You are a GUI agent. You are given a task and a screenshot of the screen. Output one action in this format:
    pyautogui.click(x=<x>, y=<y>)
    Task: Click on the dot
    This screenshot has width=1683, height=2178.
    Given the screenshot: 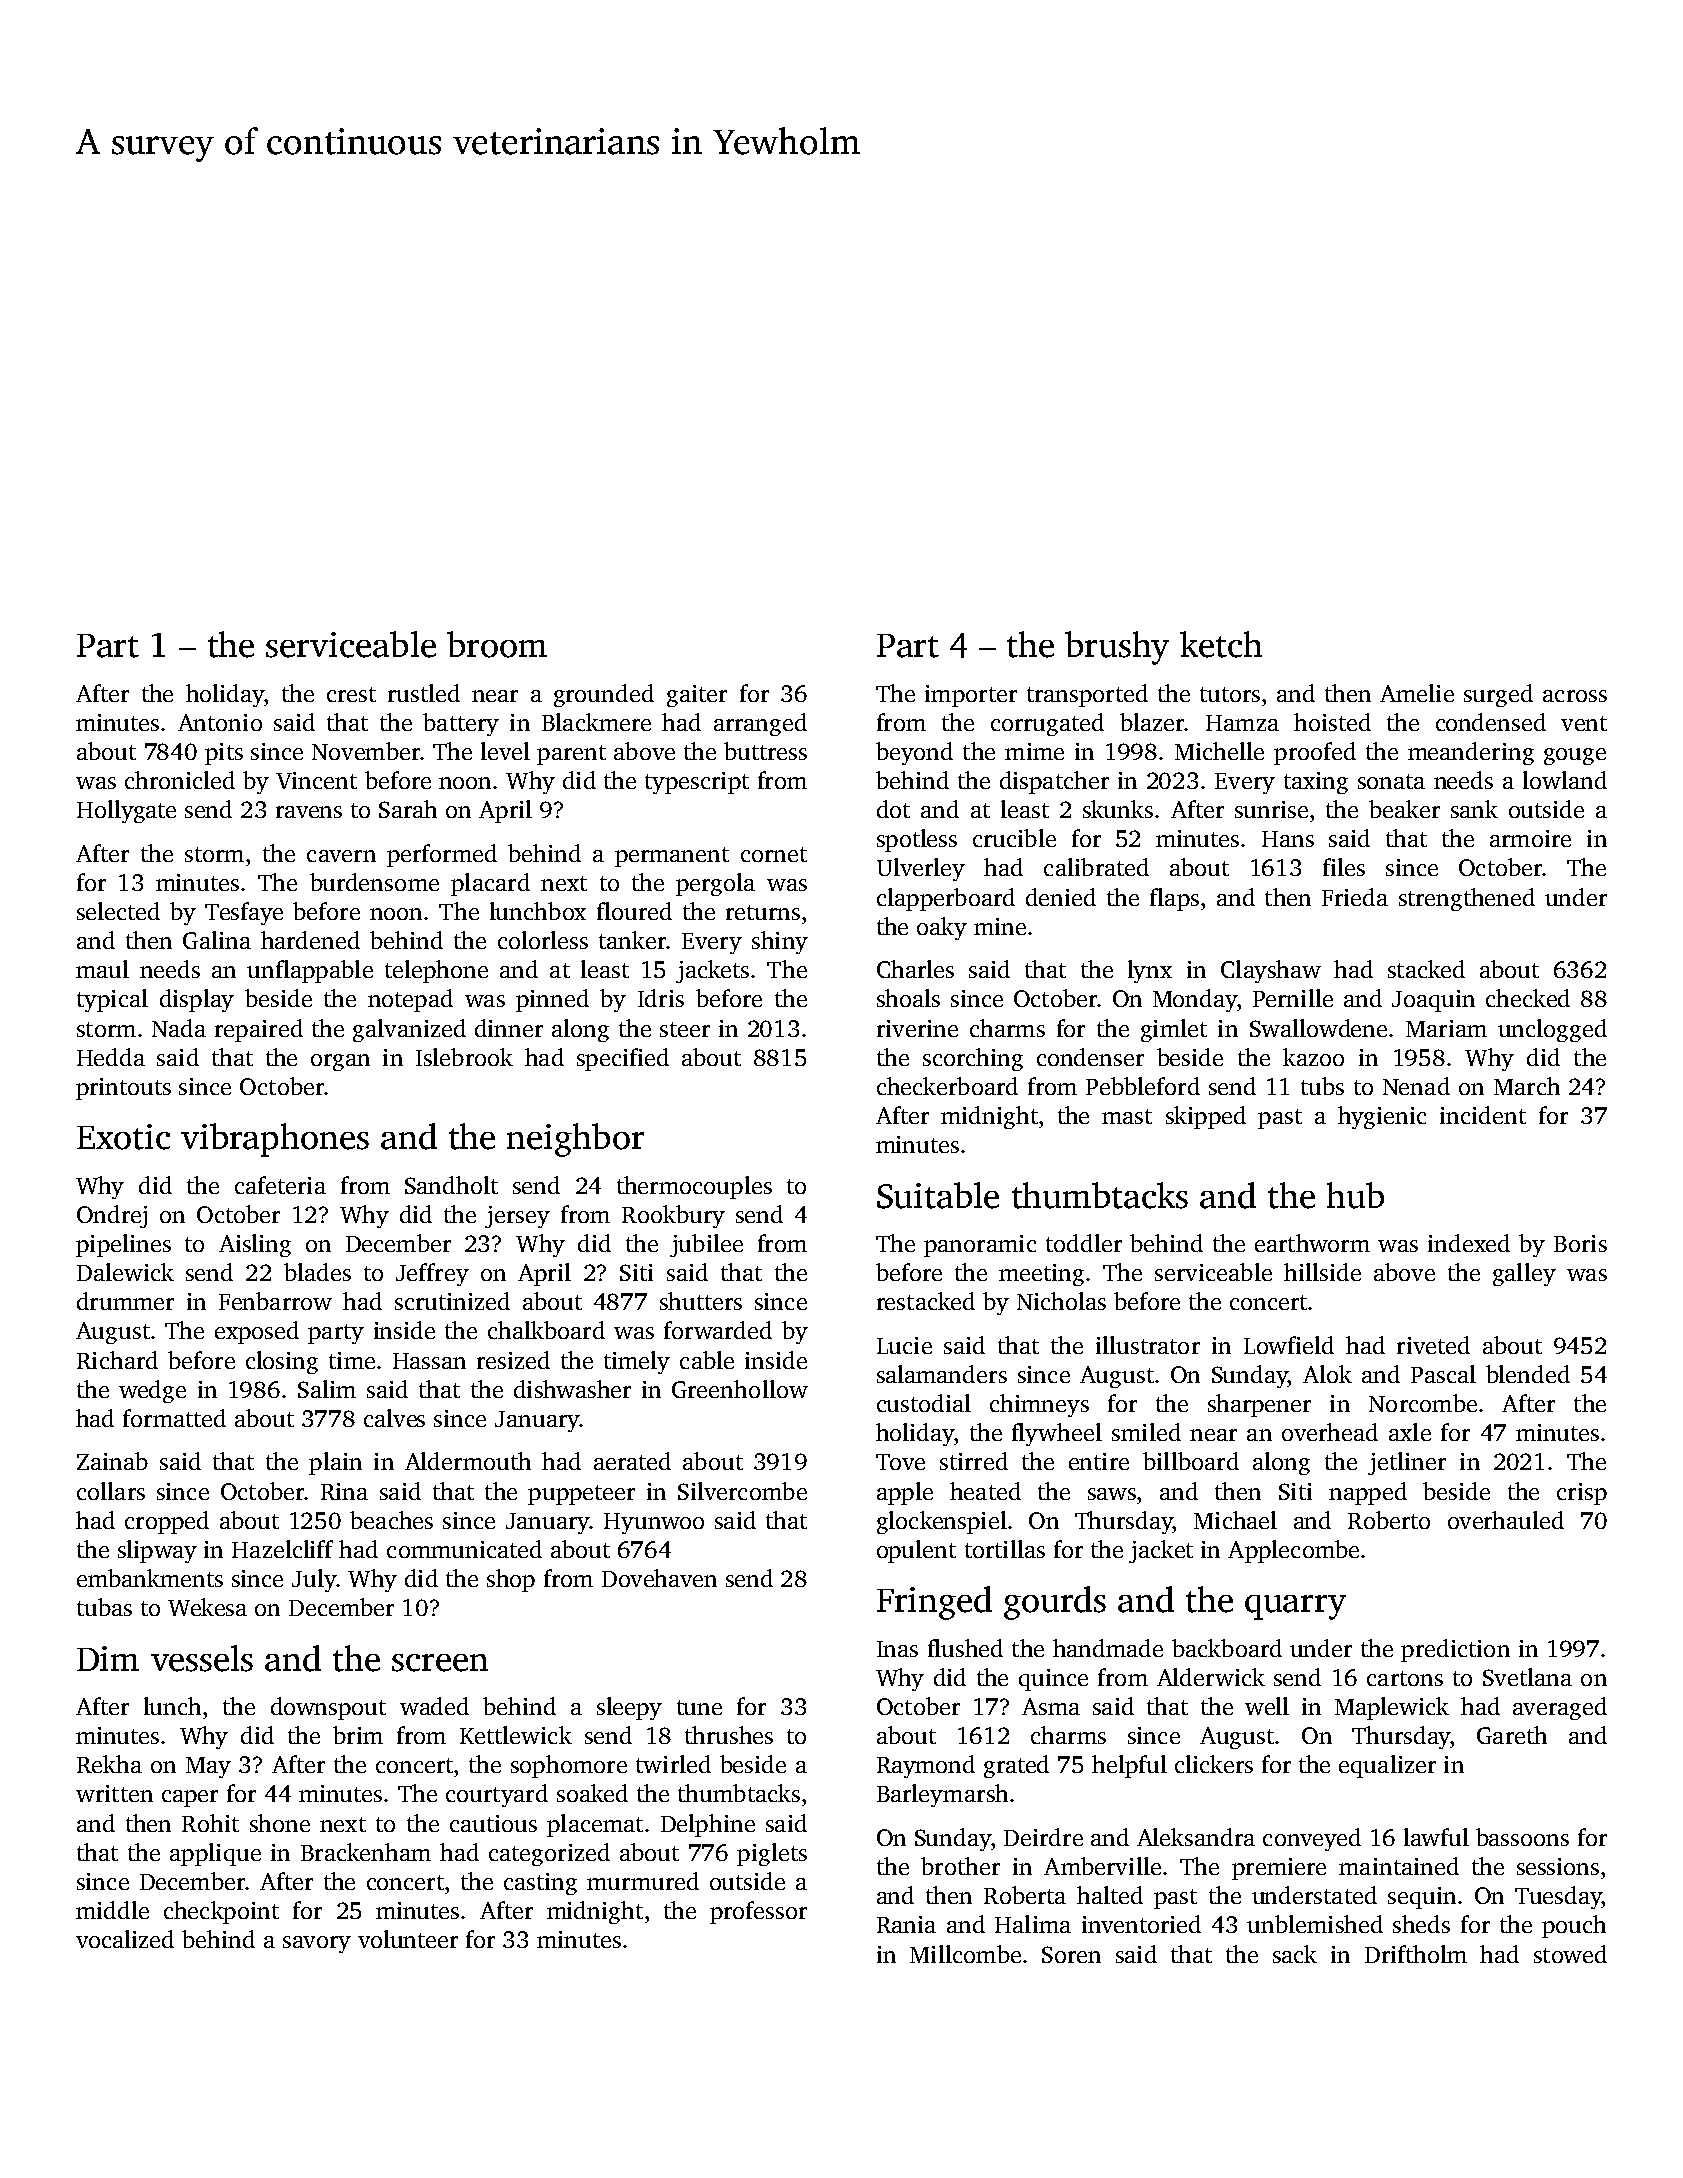 What is the action you would take?
    pyautogui.click(x=893, y=809)
